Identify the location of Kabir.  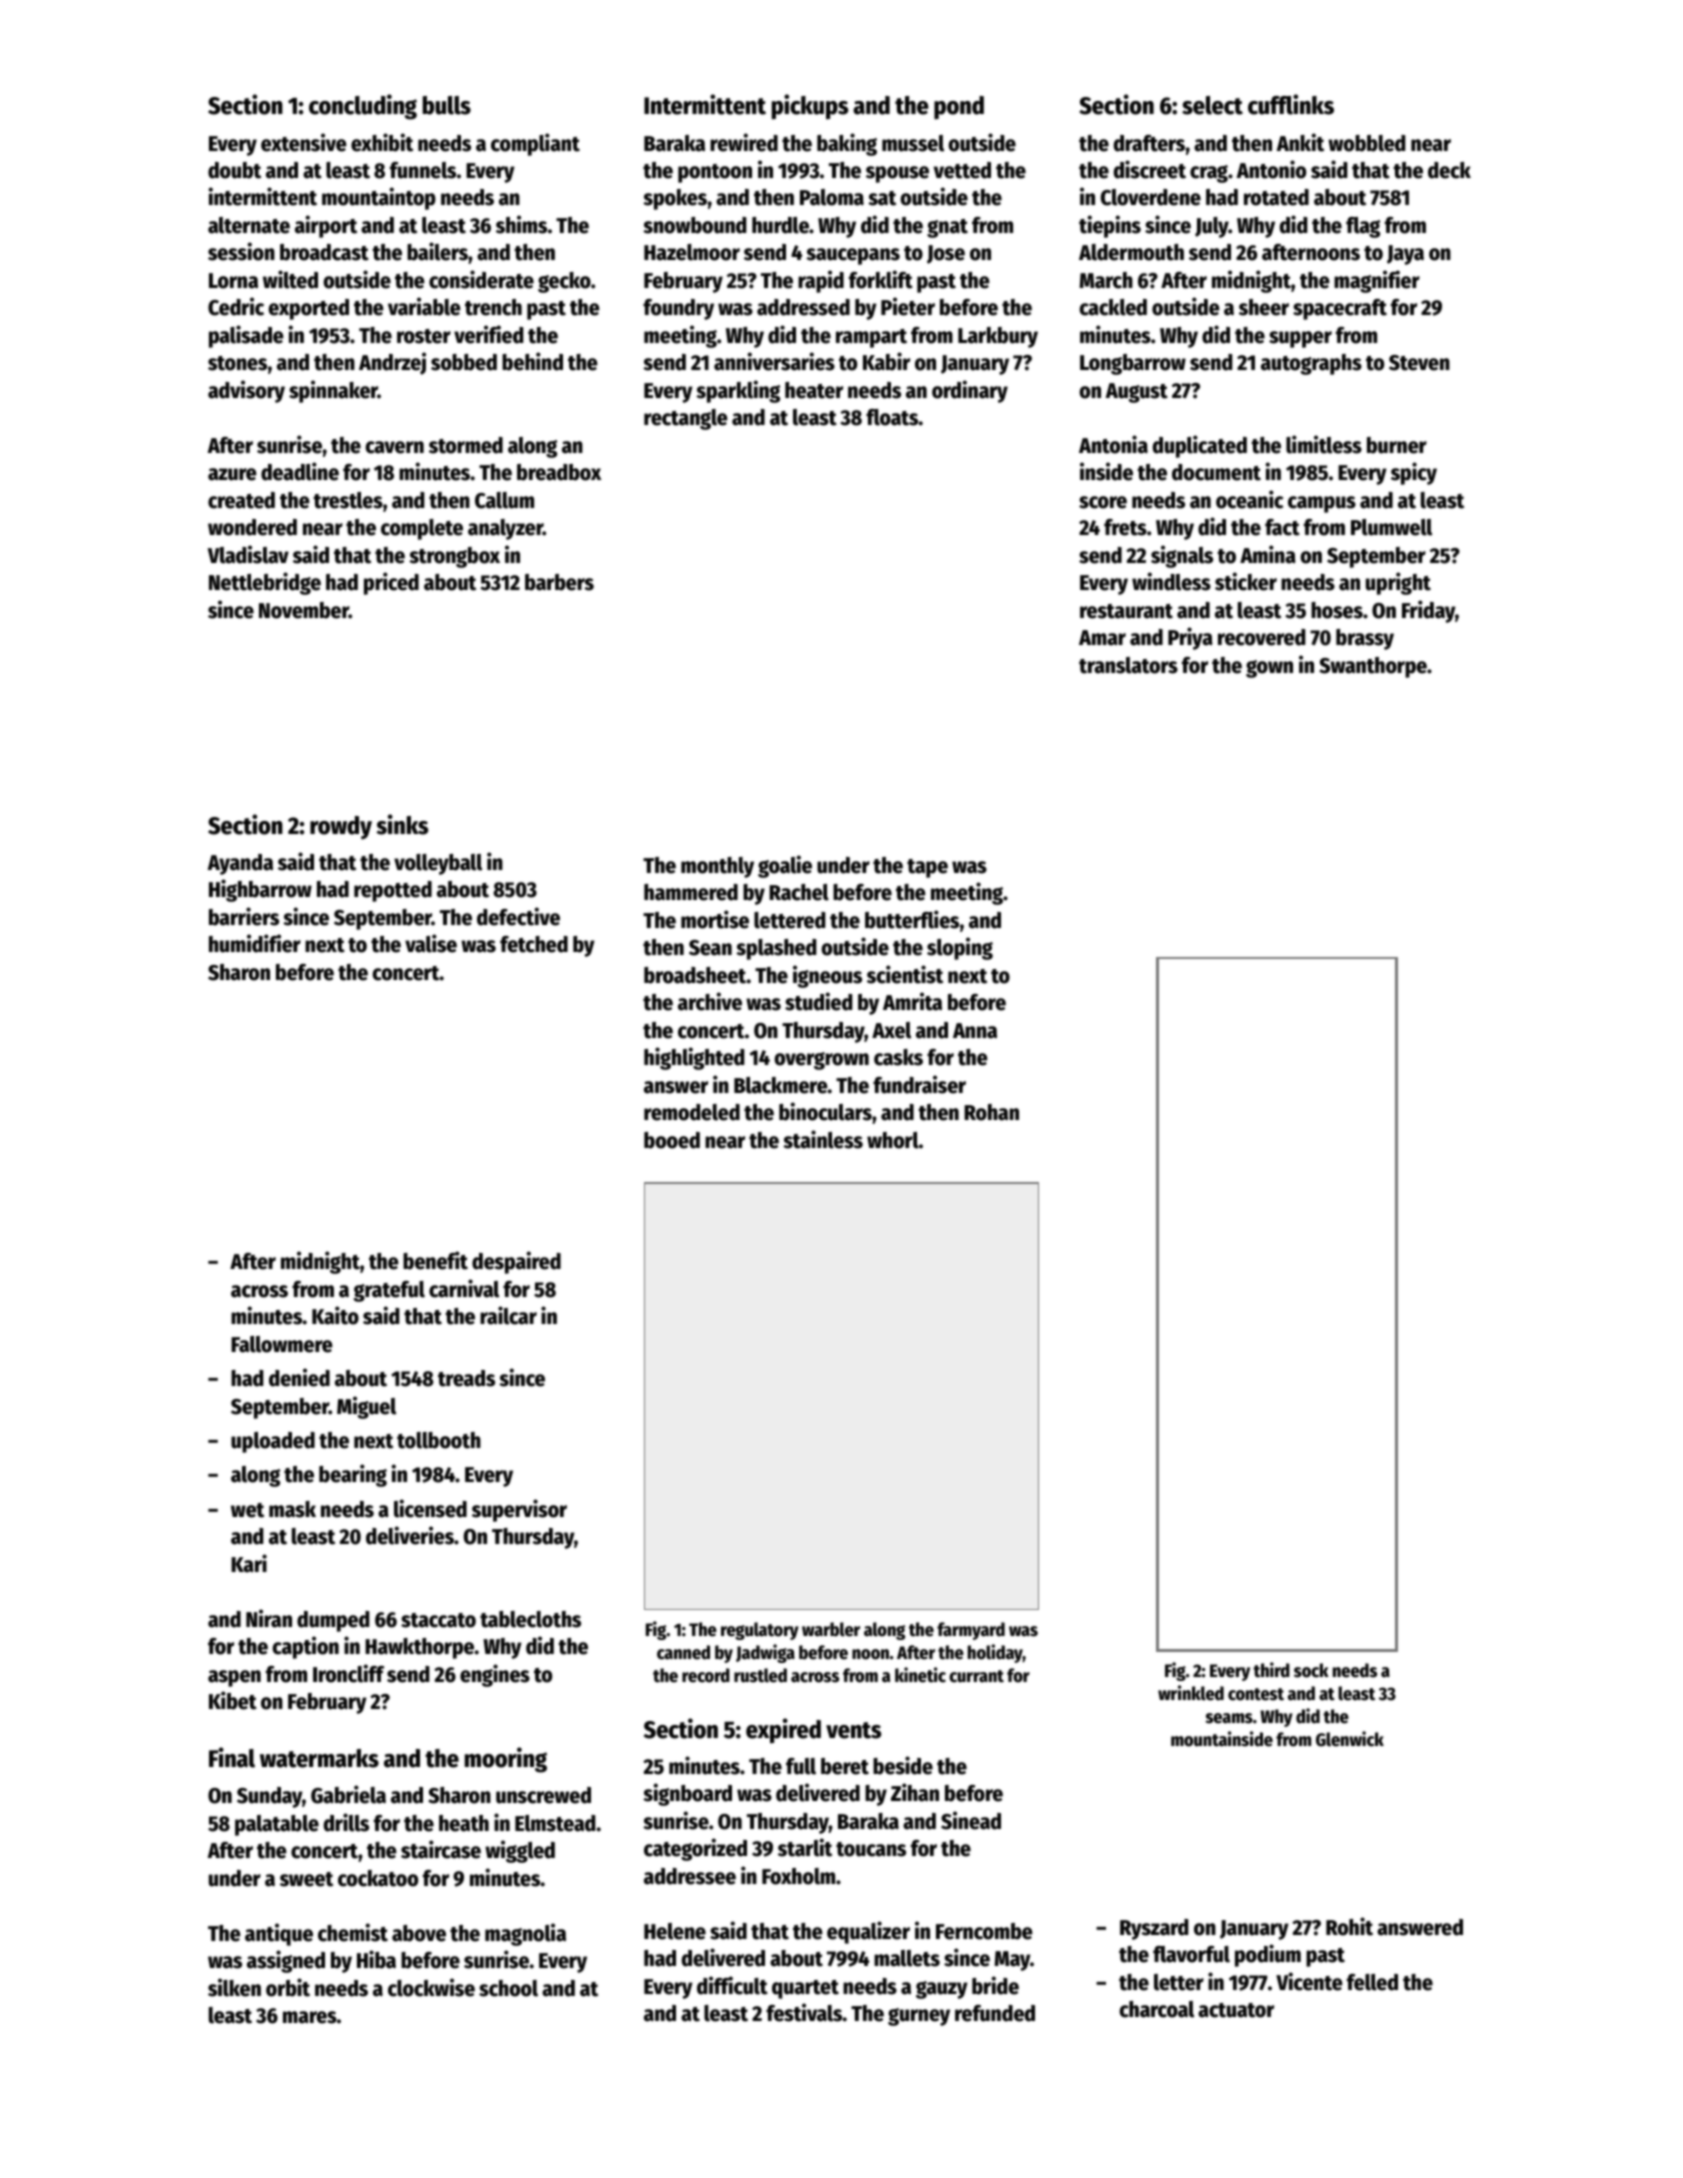
(886, 361).
